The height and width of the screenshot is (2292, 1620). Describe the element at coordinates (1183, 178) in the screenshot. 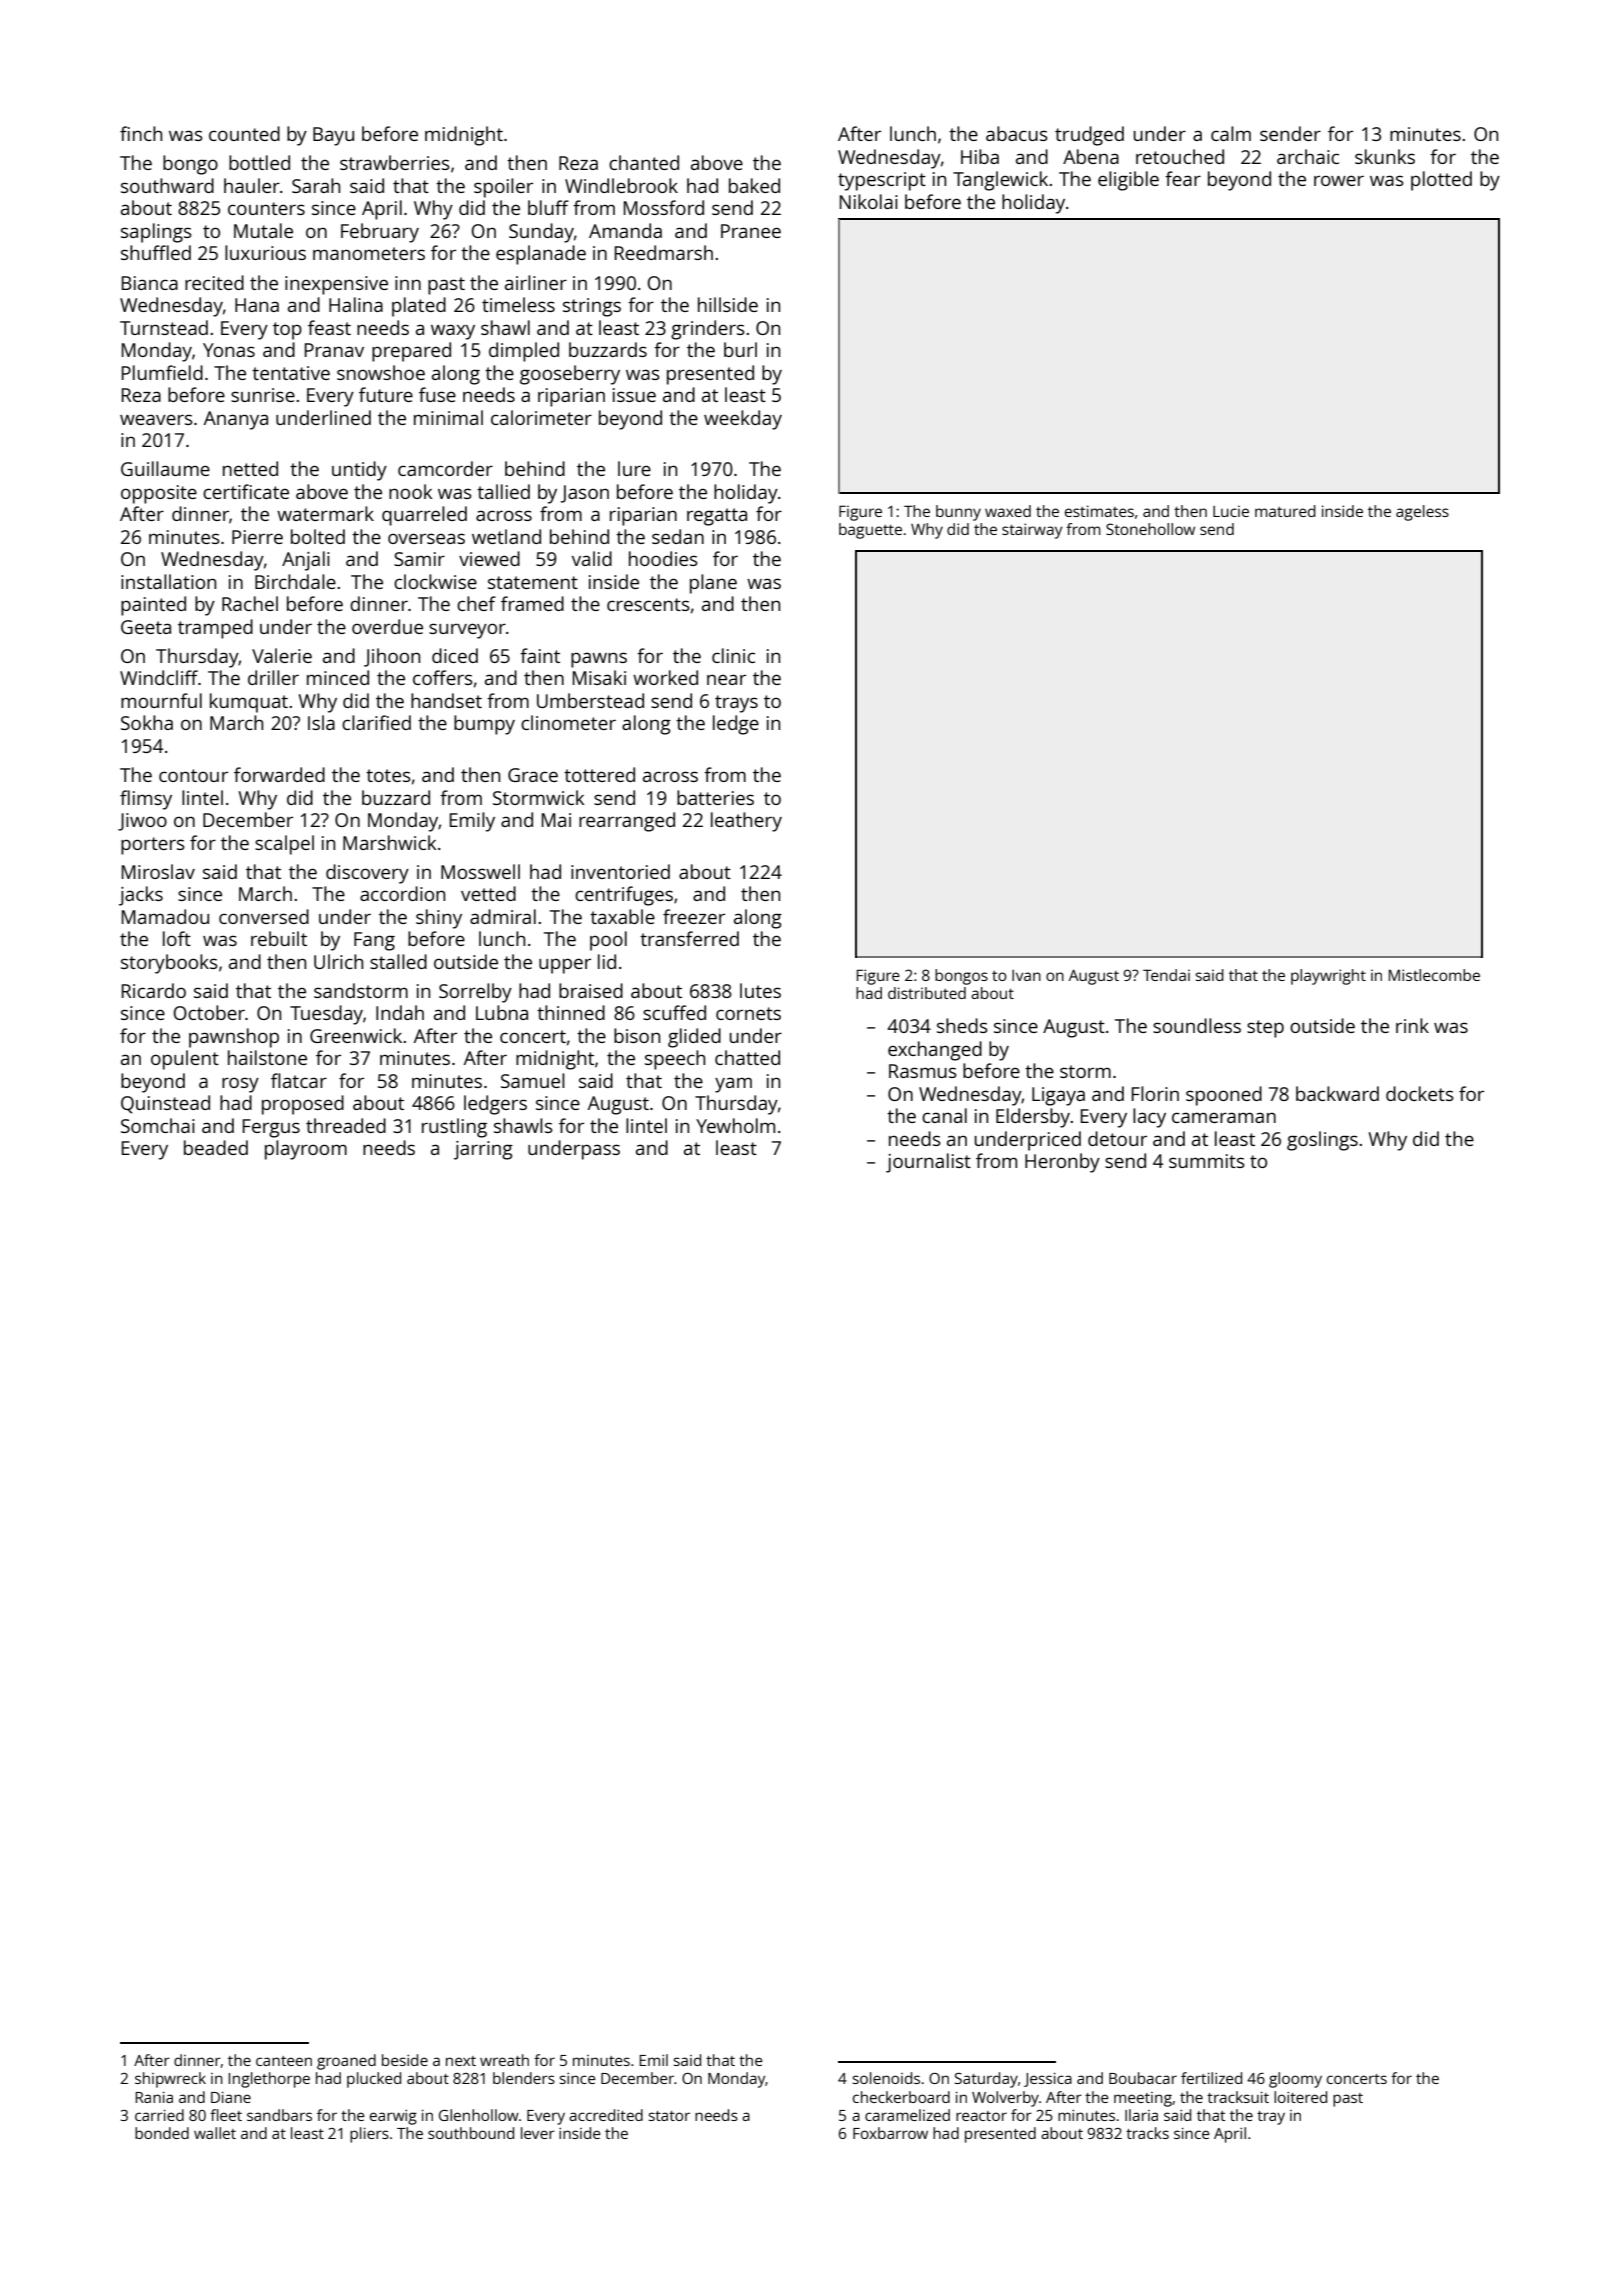

I see `fear` at that location.
